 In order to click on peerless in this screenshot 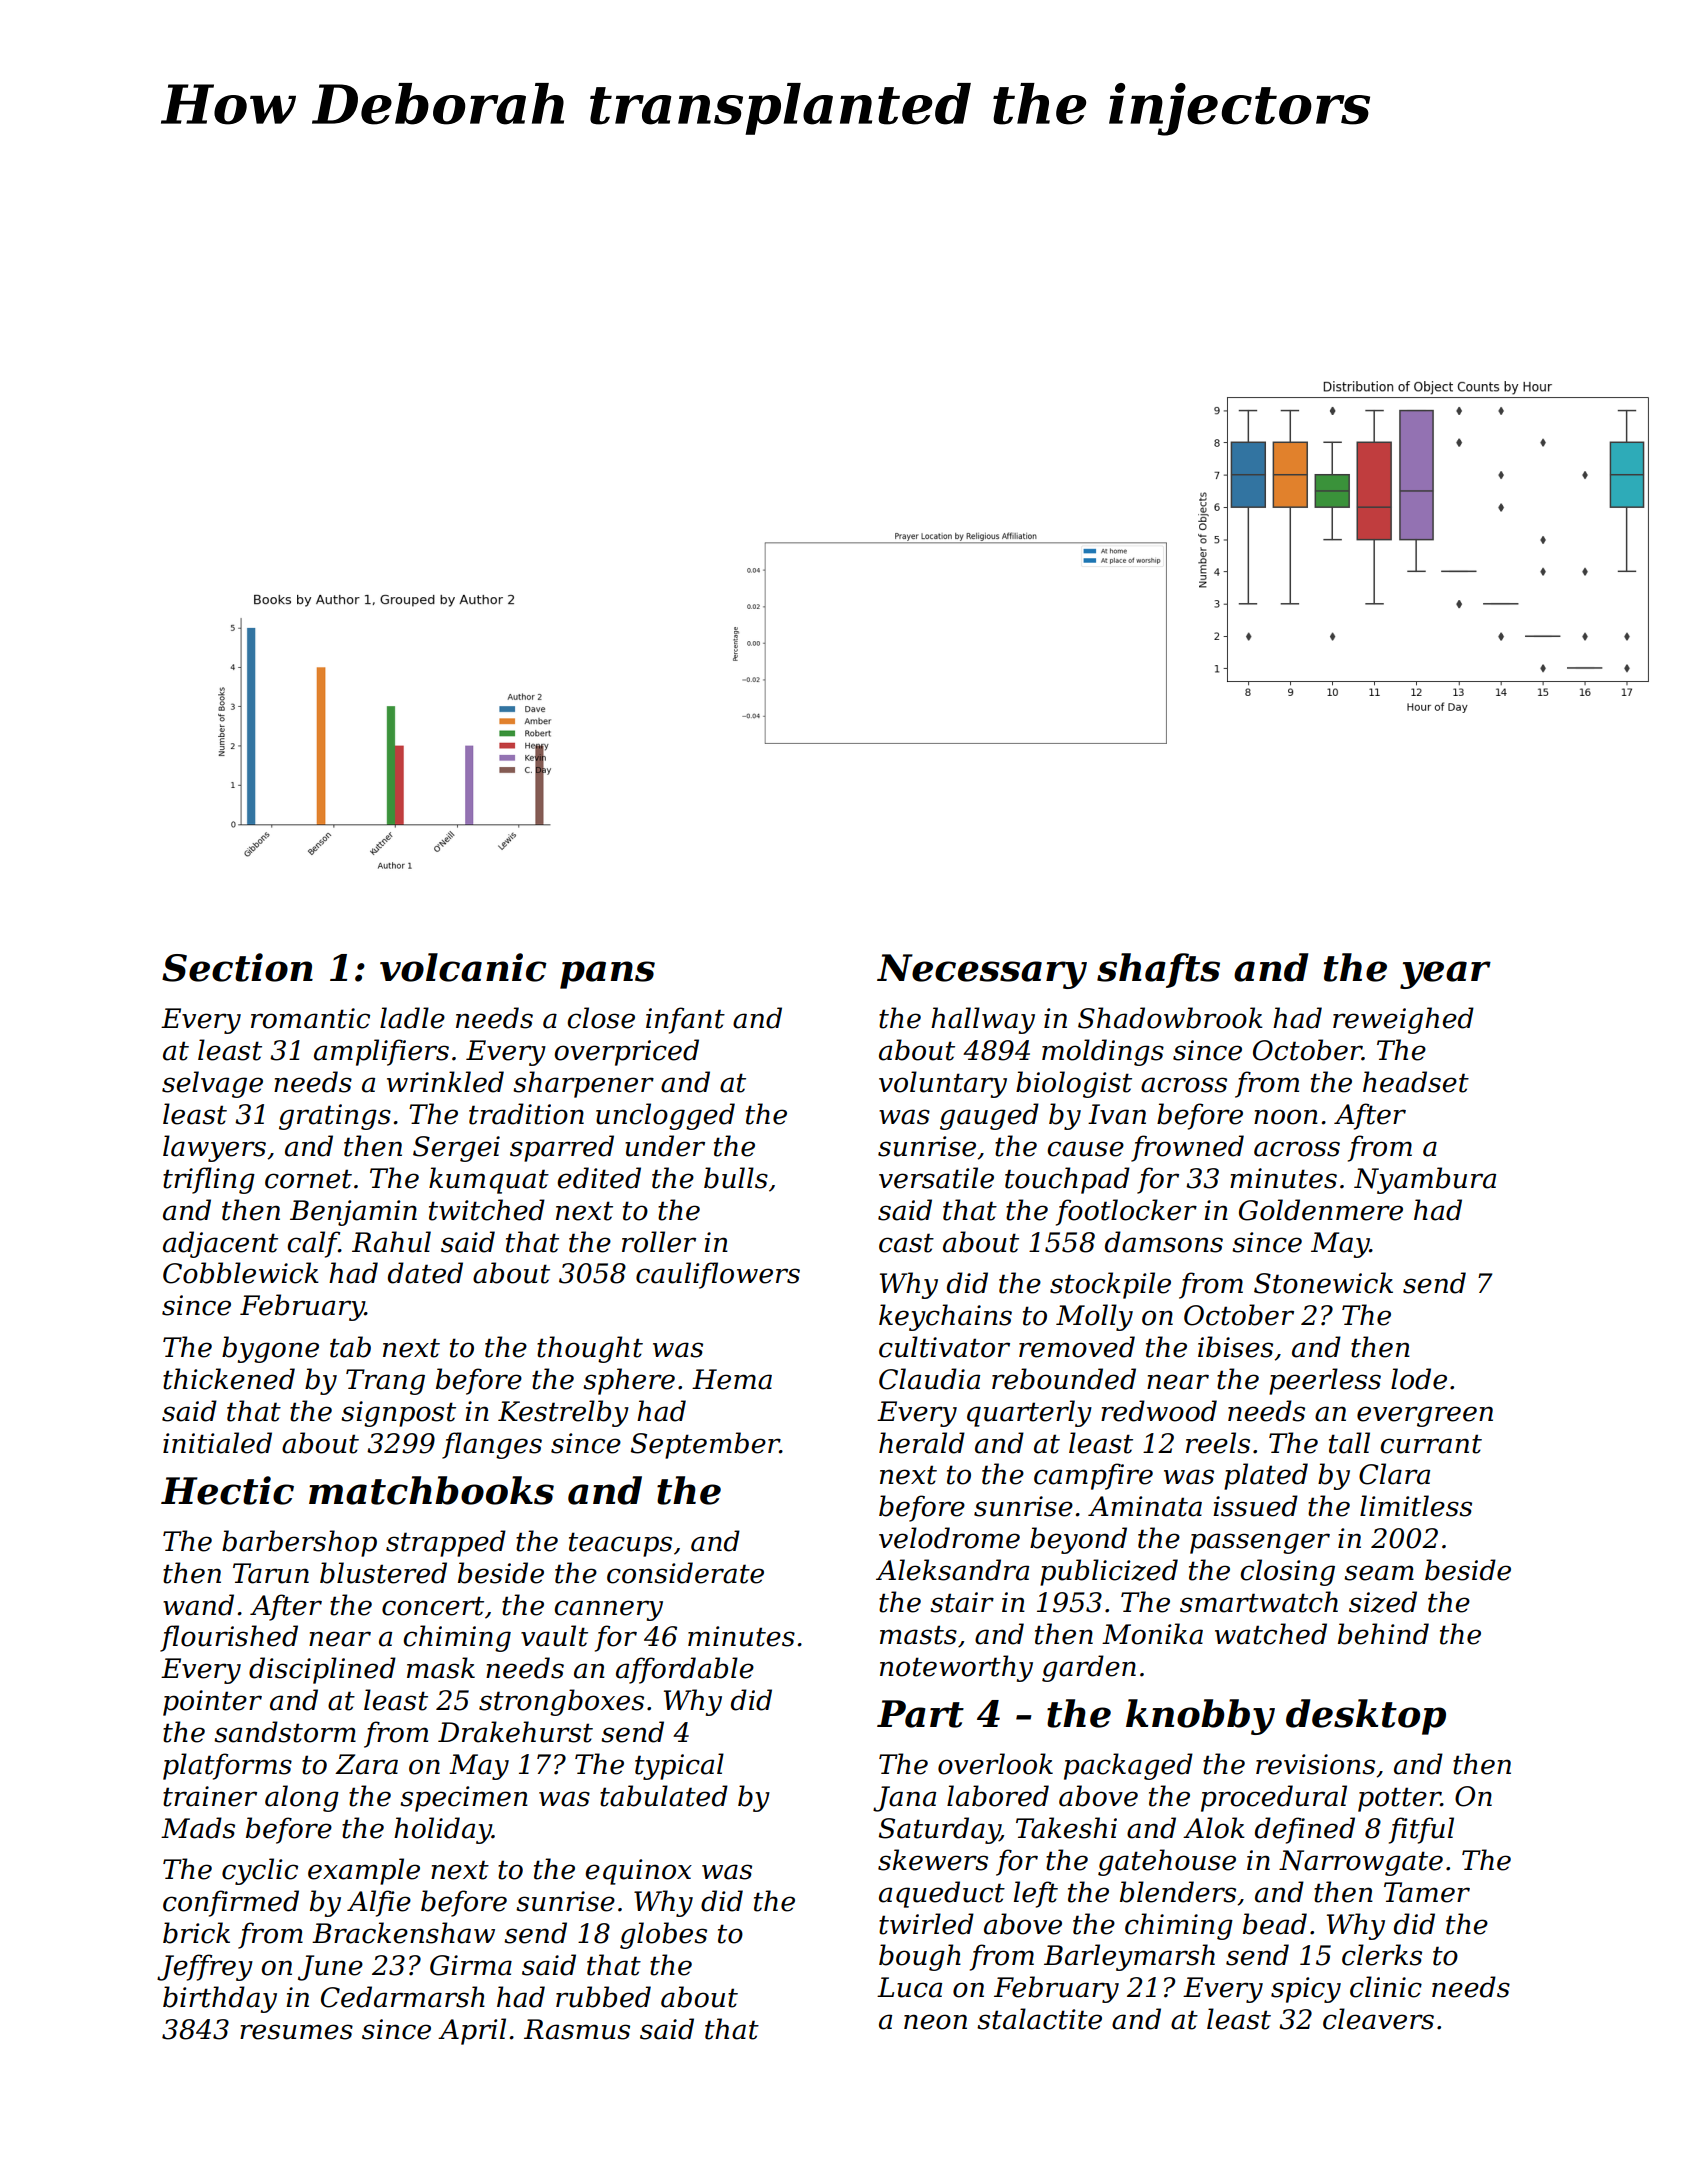, I will do `click(1325, 1381)`.
